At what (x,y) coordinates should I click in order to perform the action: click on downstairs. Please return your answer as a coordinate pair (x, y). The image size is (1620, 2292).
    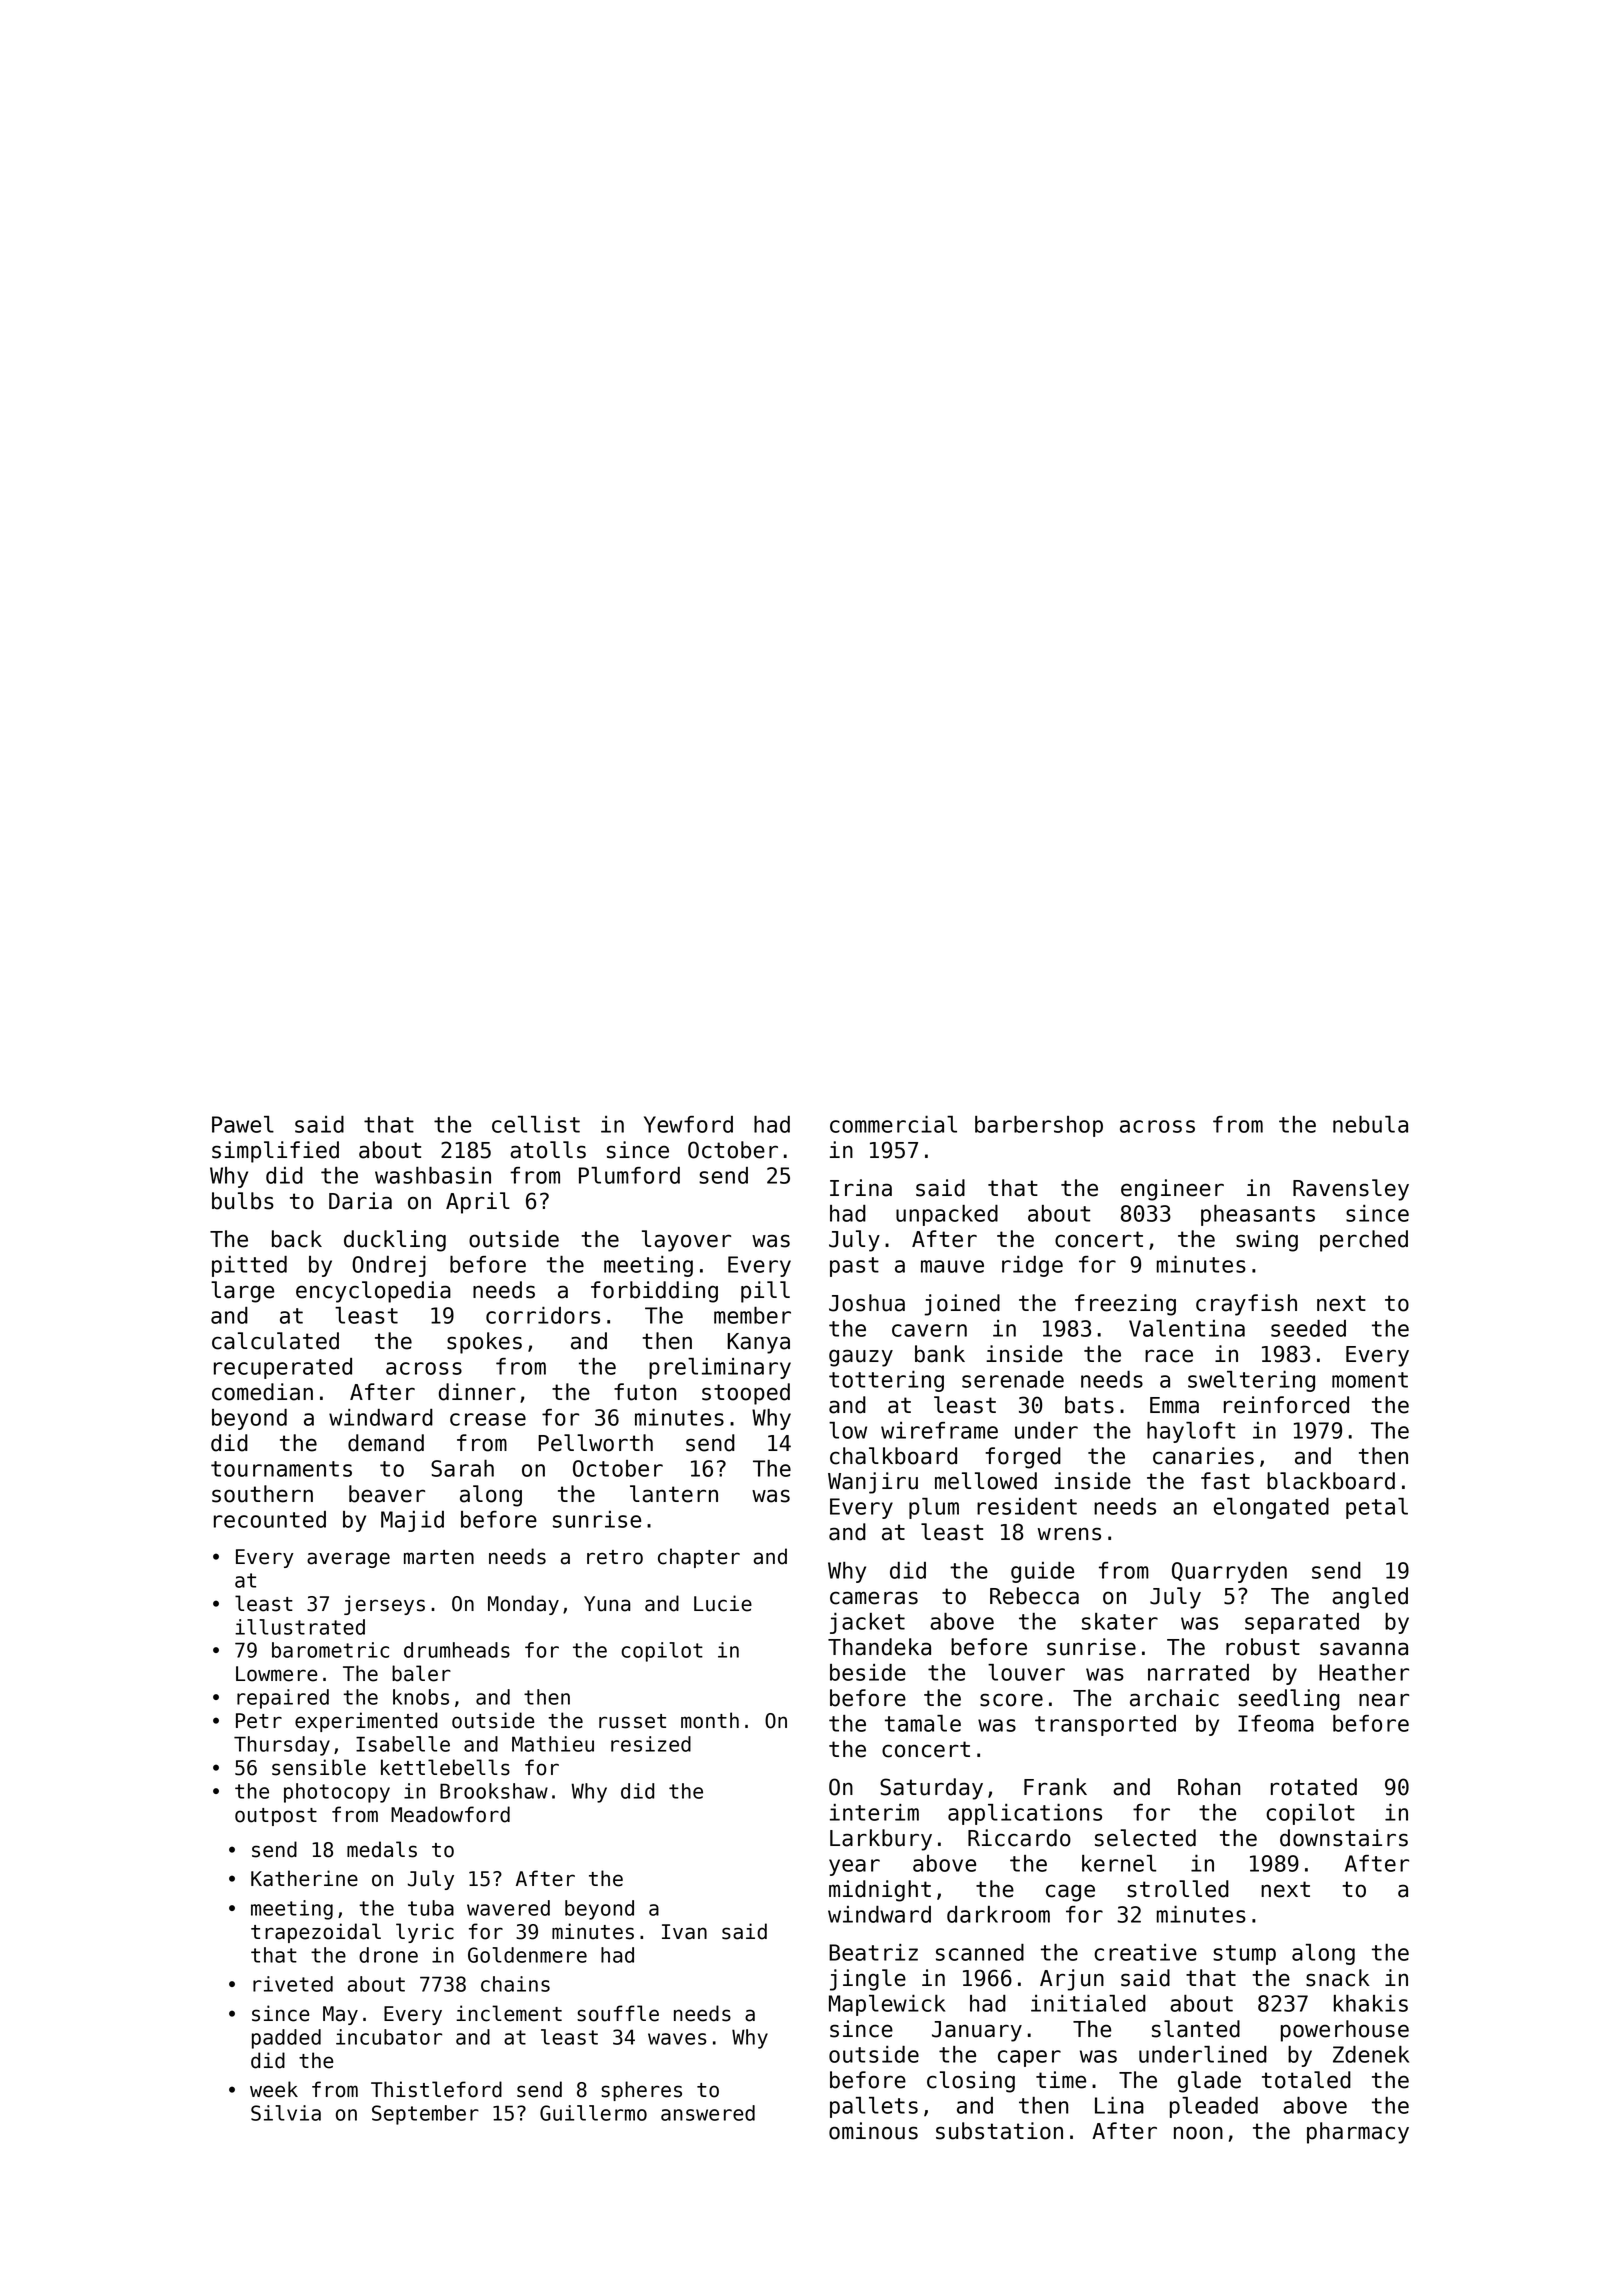
    Looking at the image, I should click on (1344, 1838).
